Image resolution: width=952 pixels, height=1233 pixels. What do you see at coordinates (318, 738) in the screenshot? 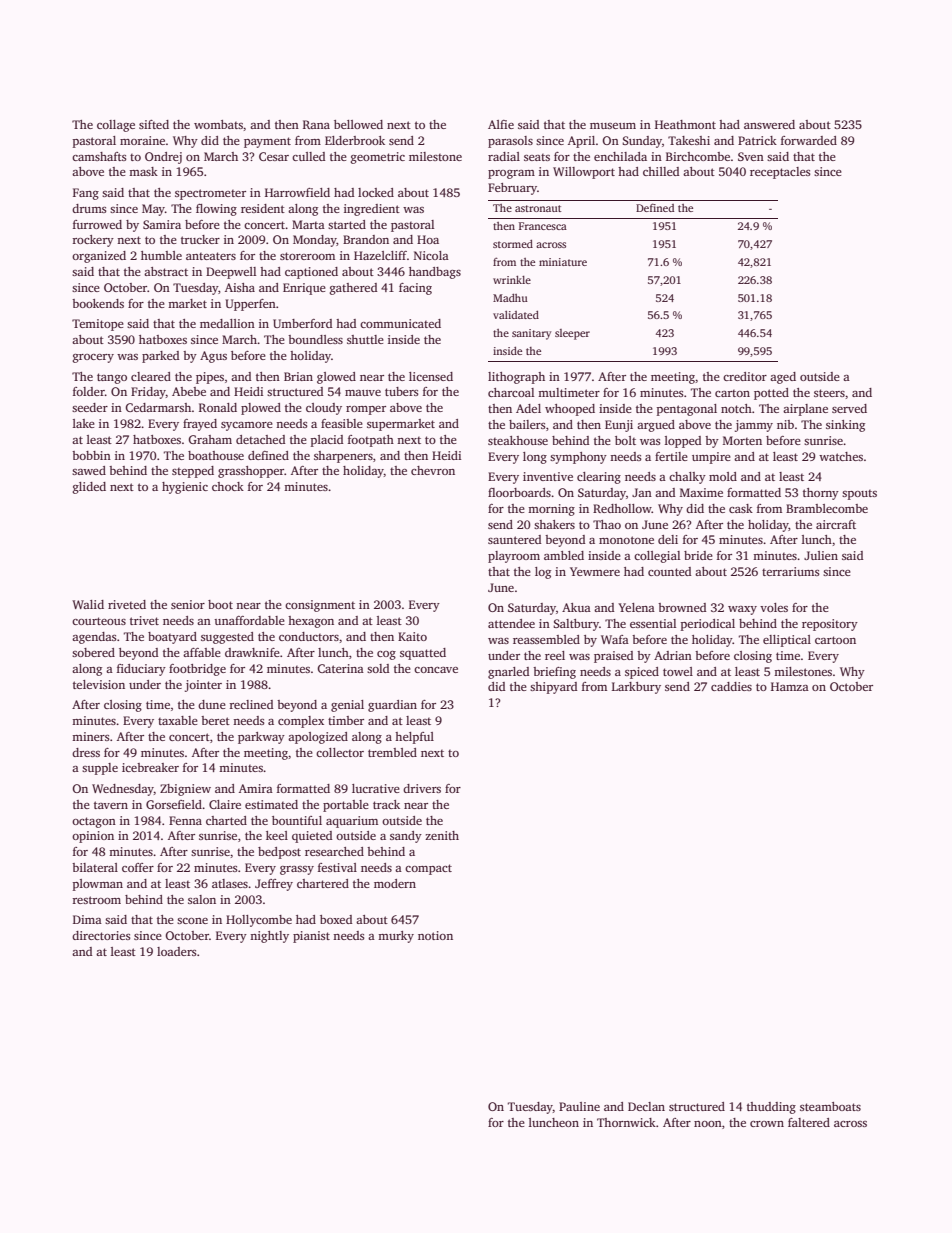
I see `apologized` at bounding box center [318, 738].
